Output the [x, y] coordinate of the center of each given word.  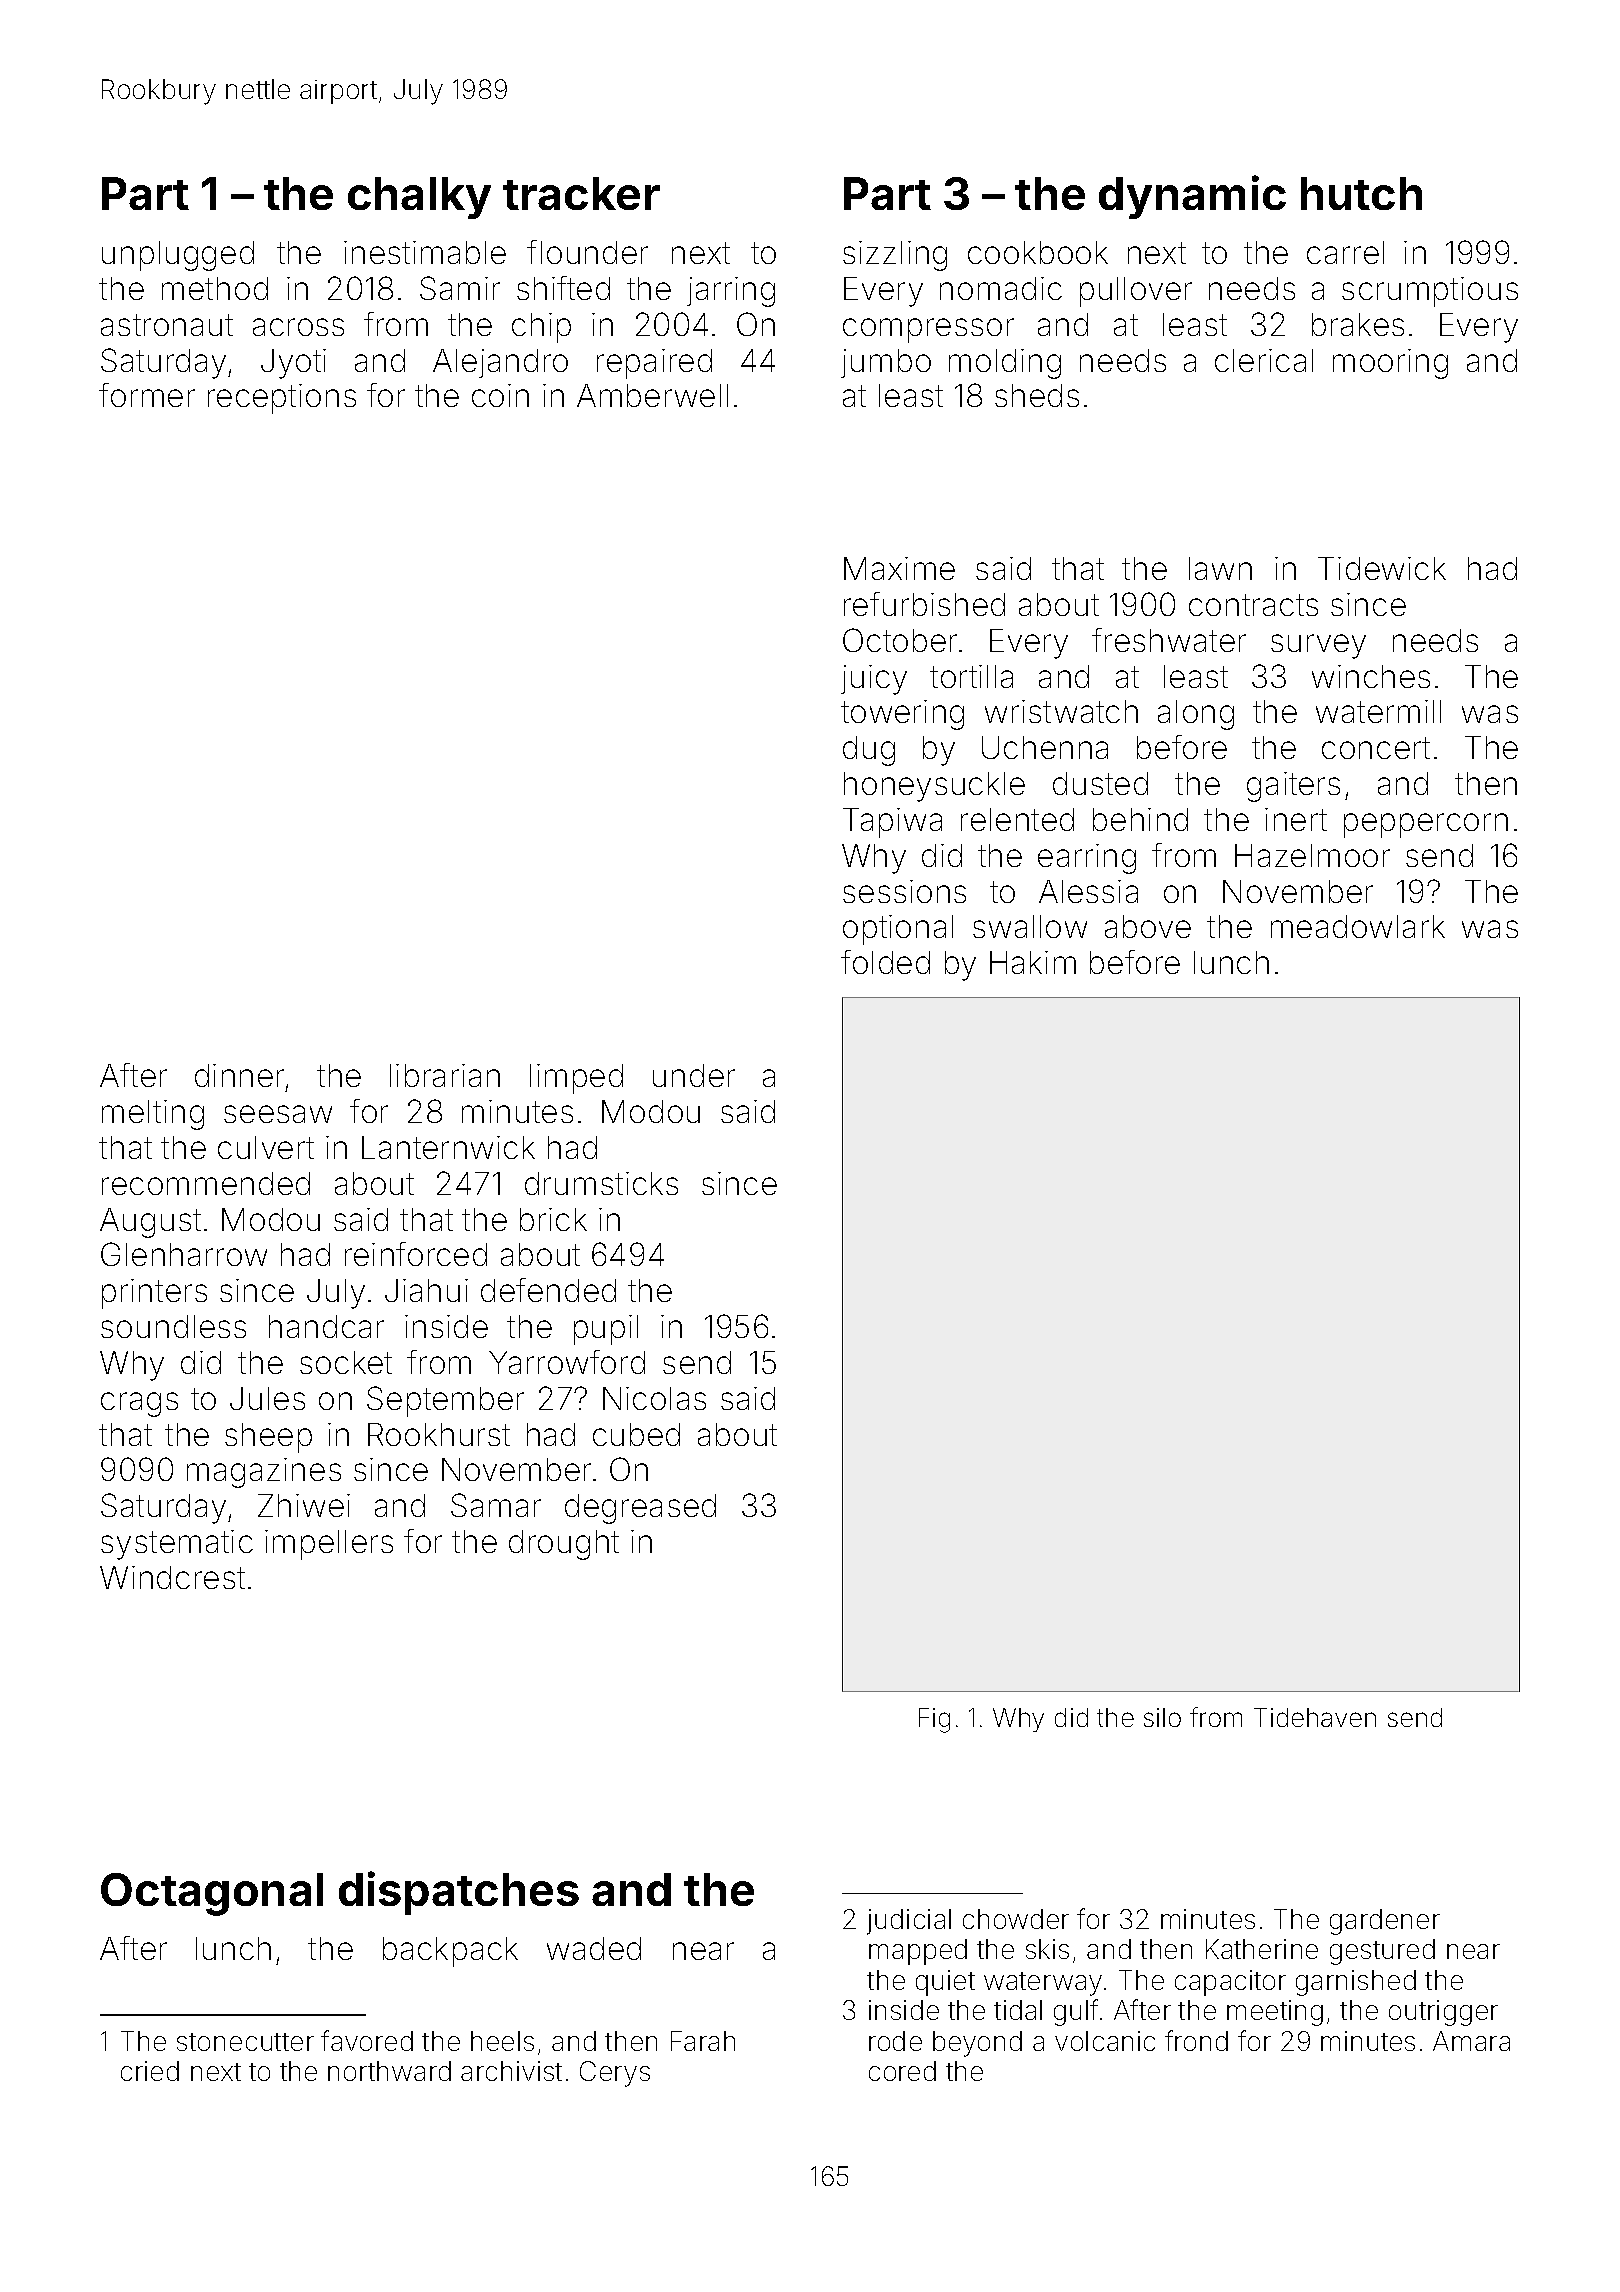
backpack [450, 1952]
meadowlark [1358, 926]
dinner [239, 1075]
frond [1196, 2040]
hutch [1361, 193]
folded [885, 962]
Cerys [615, 2074]
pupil [606, 1330]
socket [346, 1362]
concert [1376, 748]
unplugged [178, 256]
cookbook [1038, 252]
